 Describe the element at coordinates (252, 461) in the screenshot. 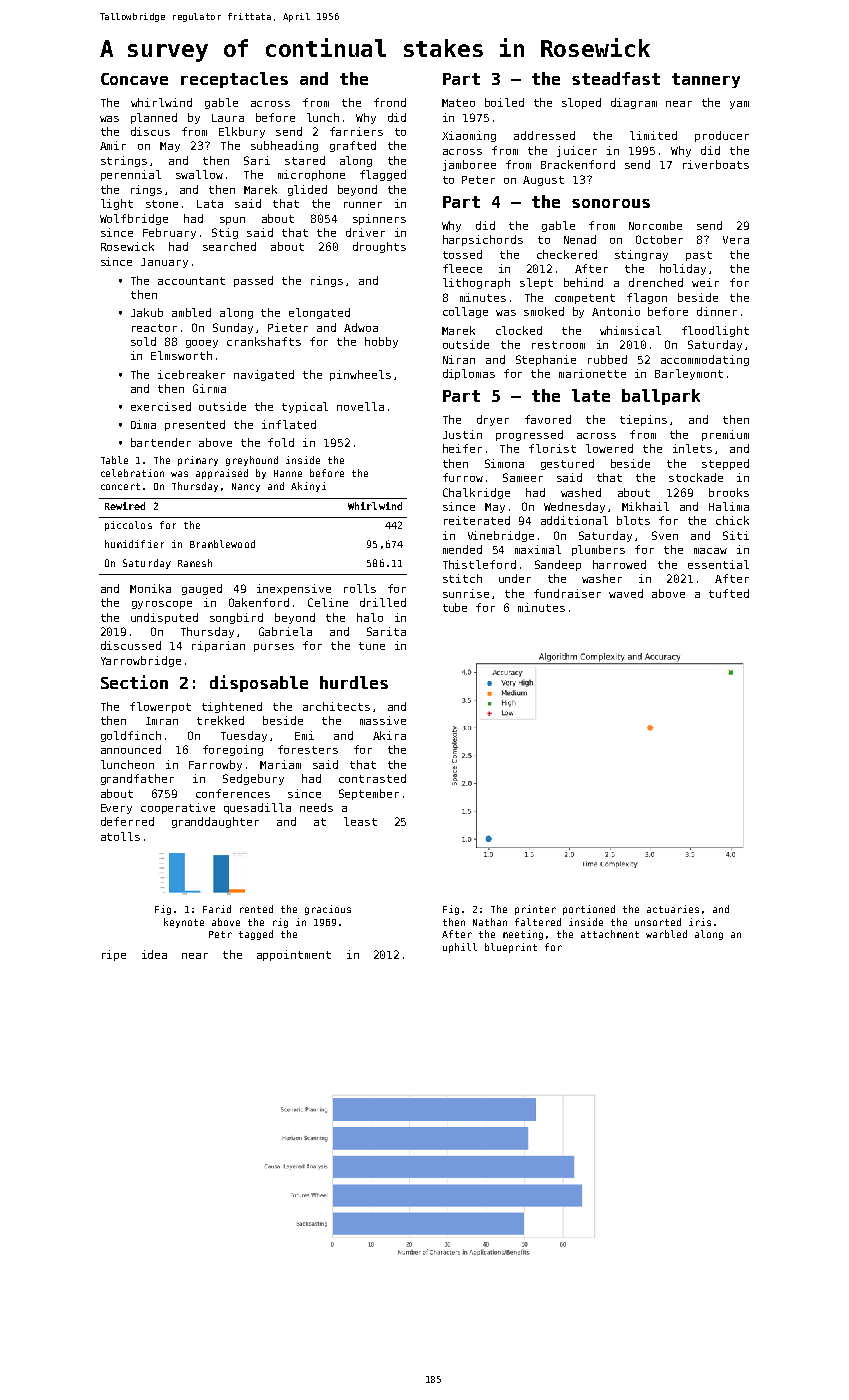

I see `greyhound` at that location.
